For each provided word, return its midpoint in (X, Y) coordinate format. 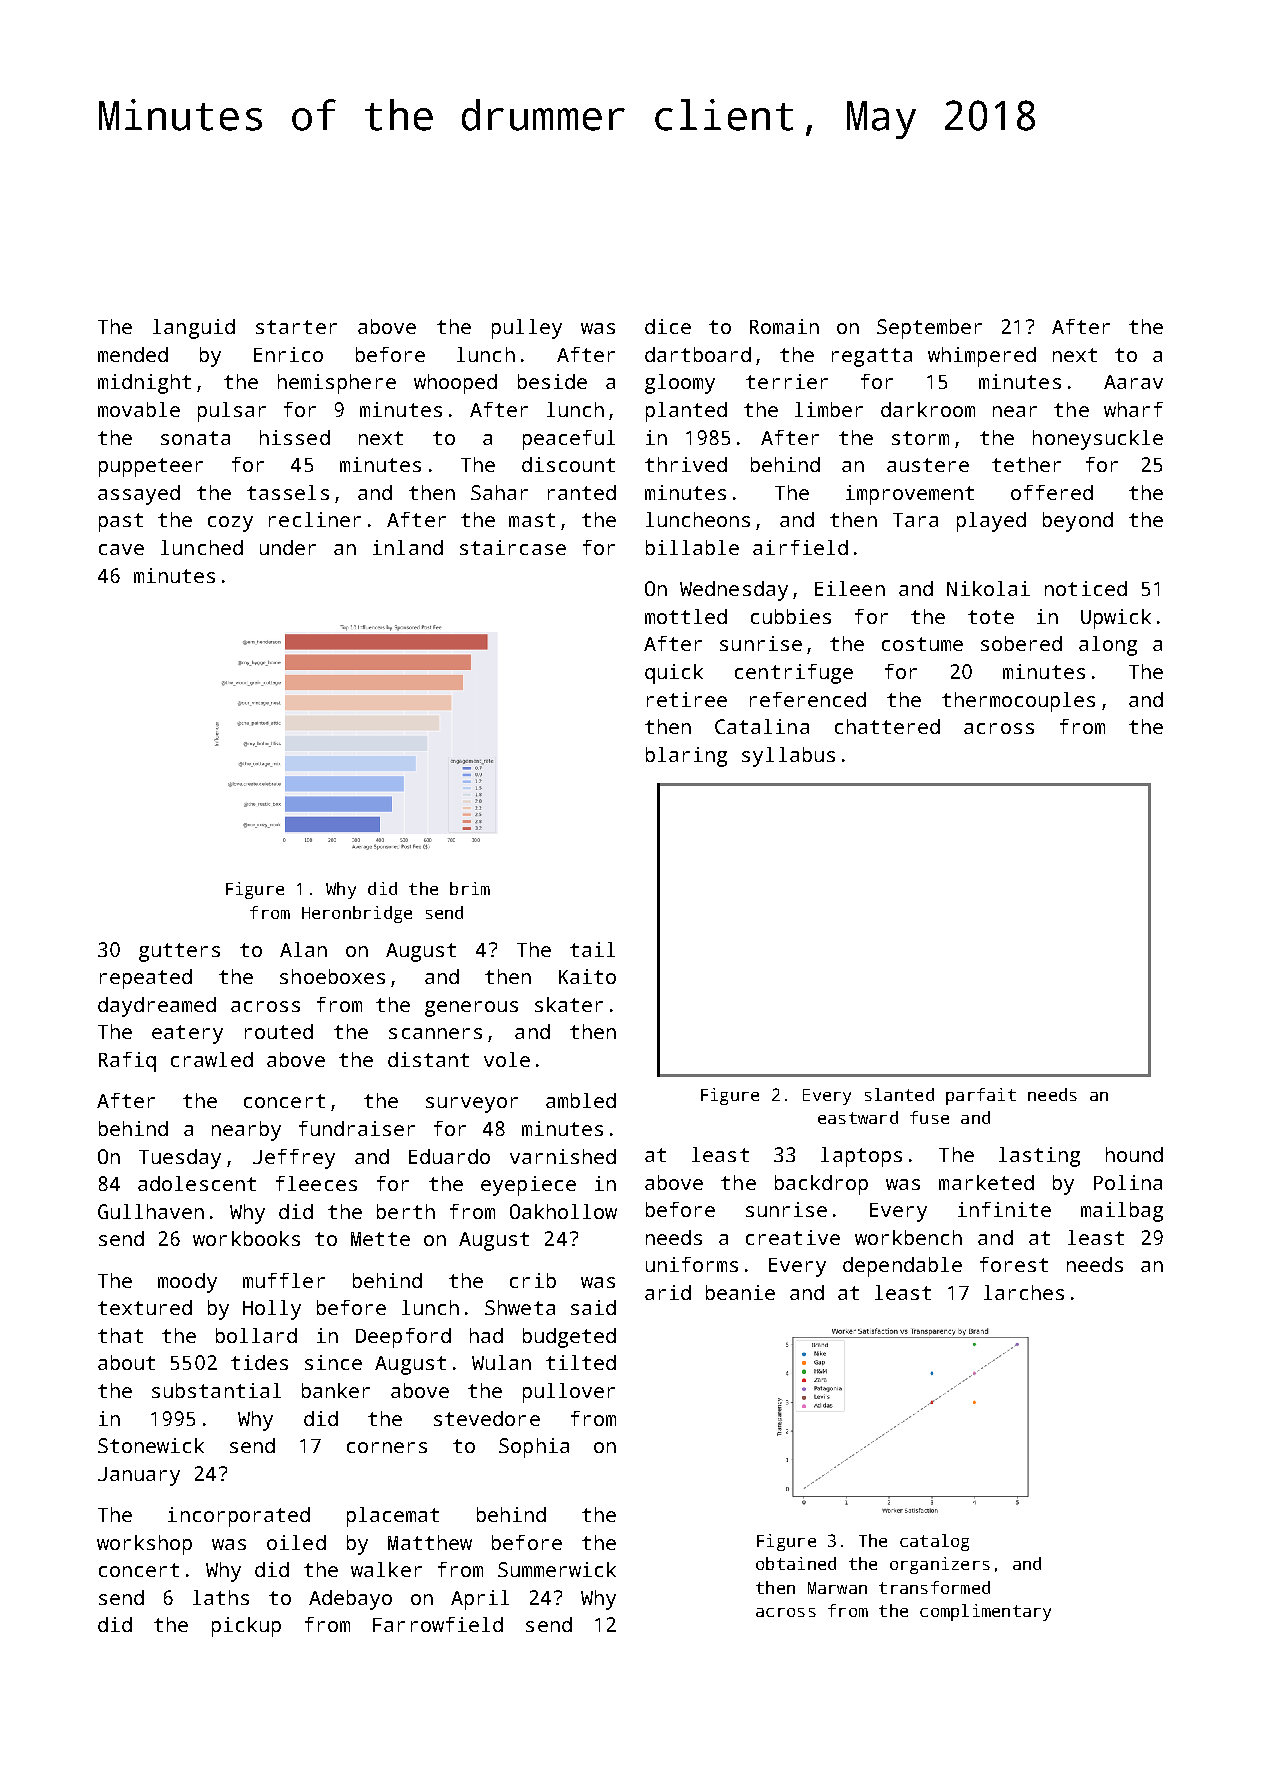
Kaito (587, 976)
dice (668, 326)
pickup (246, 1627)
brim (470, 888)
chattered (887, 726)
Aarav (1133, 382)
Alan (303, 949)
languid (194, 329)
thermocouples (1018, 702)
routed (279, 1031)
